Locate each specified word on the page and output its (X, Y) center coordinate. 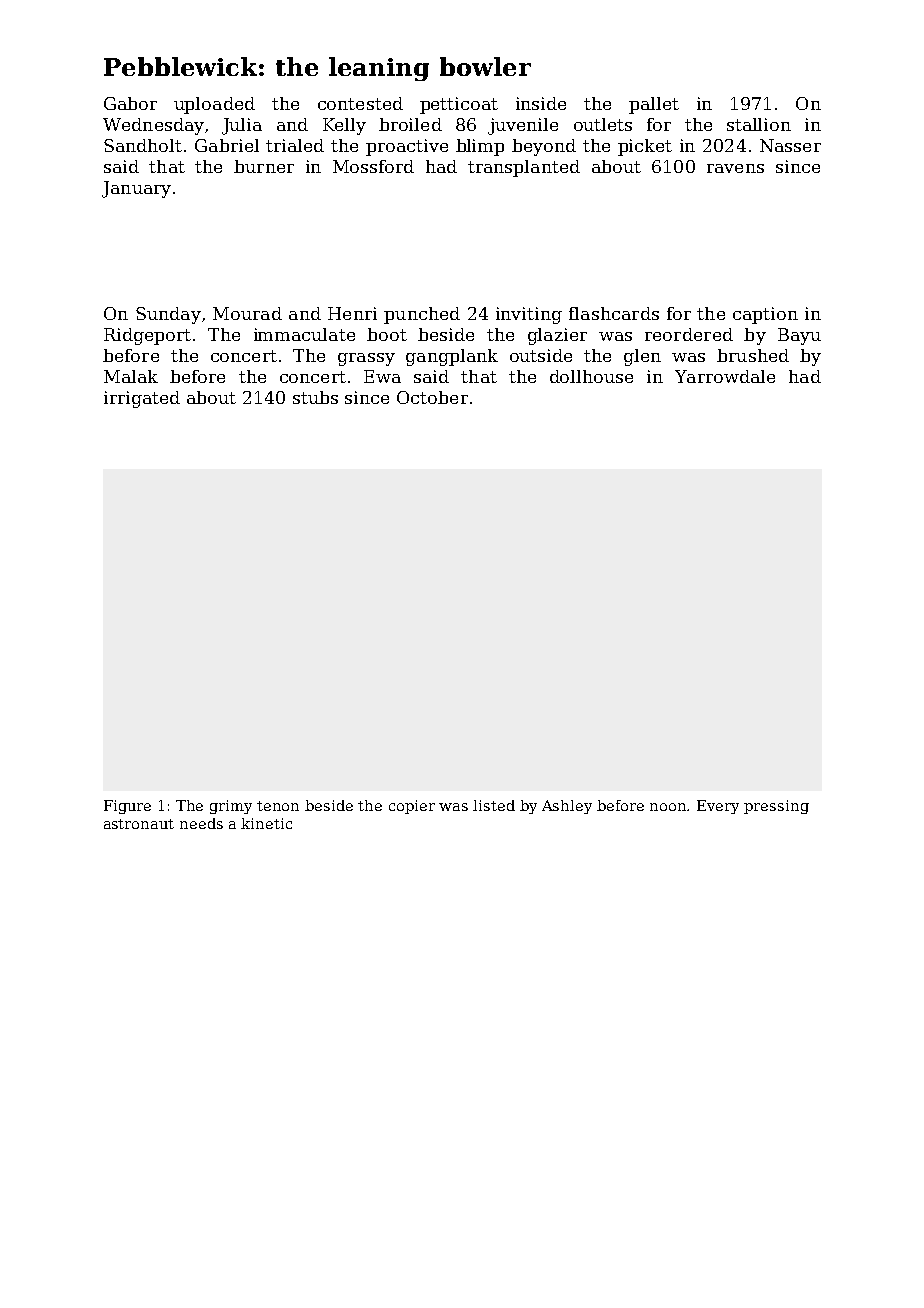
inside (541, 103)
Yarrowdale (725, 376)
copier (412, 807)
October (432, 397)
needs (201, 823)
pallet (654, 105)
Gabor (130, 103)
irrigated (142, 399)
